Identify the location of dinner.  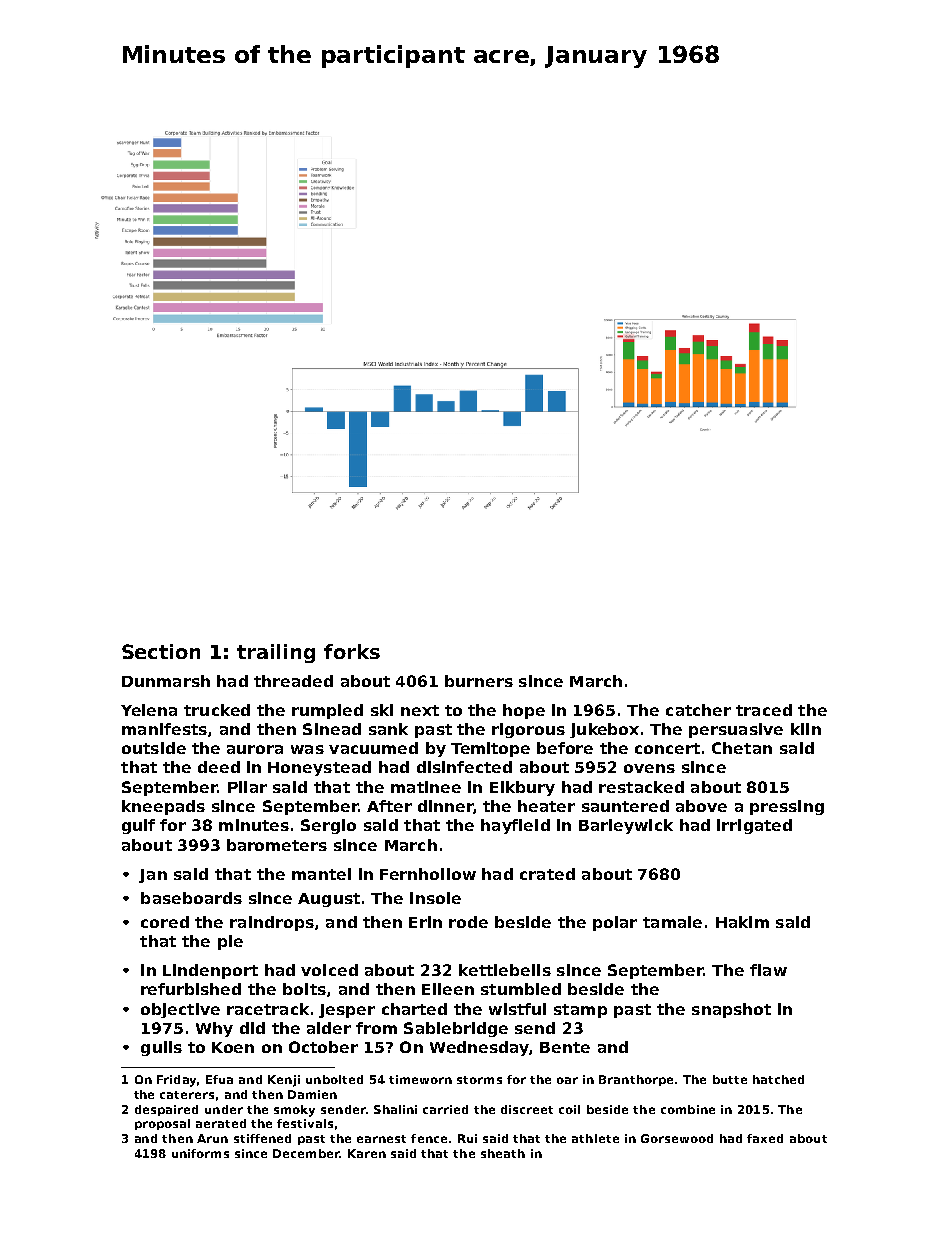
(445, 806).
